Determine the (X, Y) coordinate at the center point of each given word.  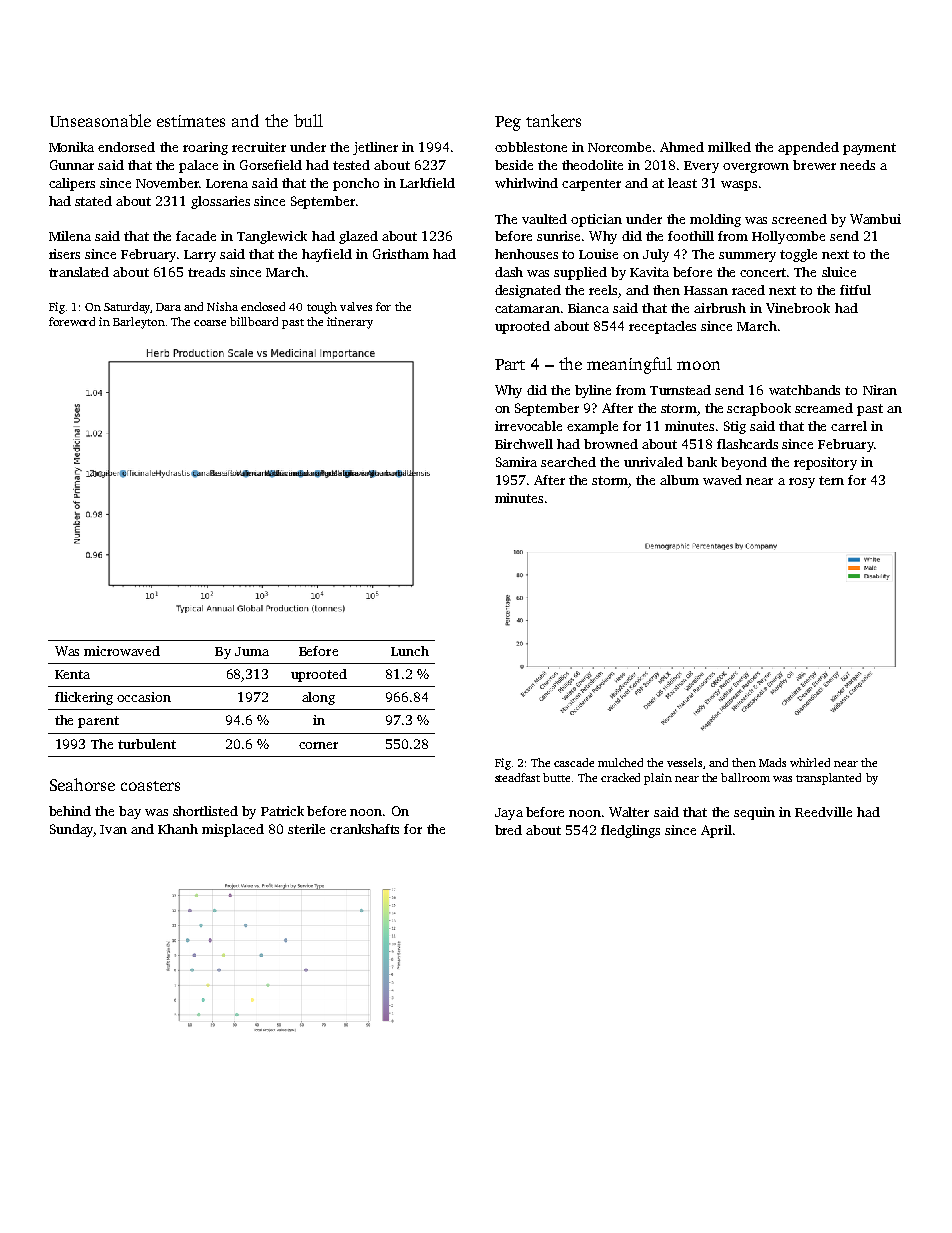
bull (308, 120)
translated (79, 272)
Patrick (282, 811)
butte (556, 777)
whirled (810, 762)
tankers (553, 120)
